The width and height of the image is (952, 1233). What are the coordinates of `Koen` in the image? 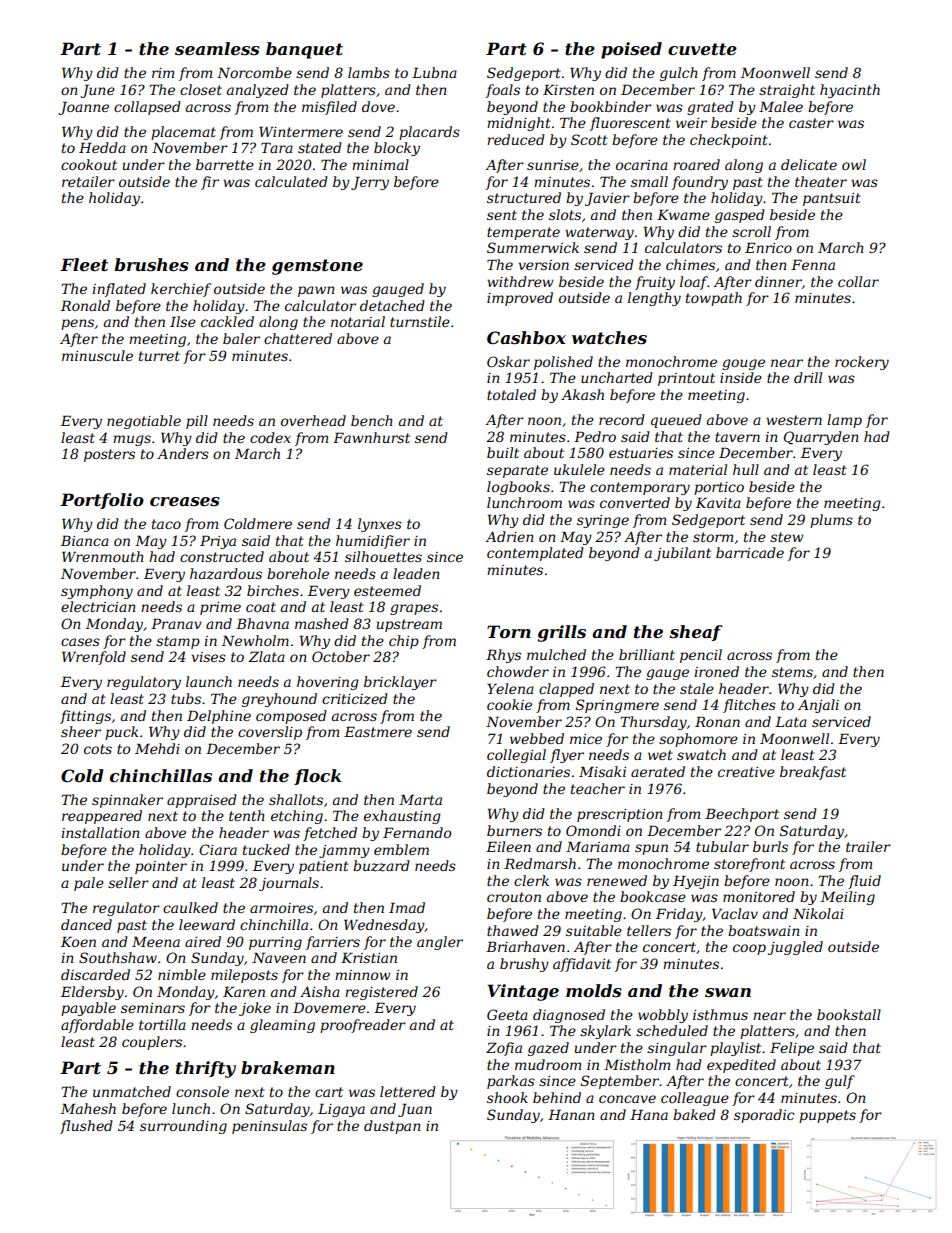 It's located at (78, 941).
